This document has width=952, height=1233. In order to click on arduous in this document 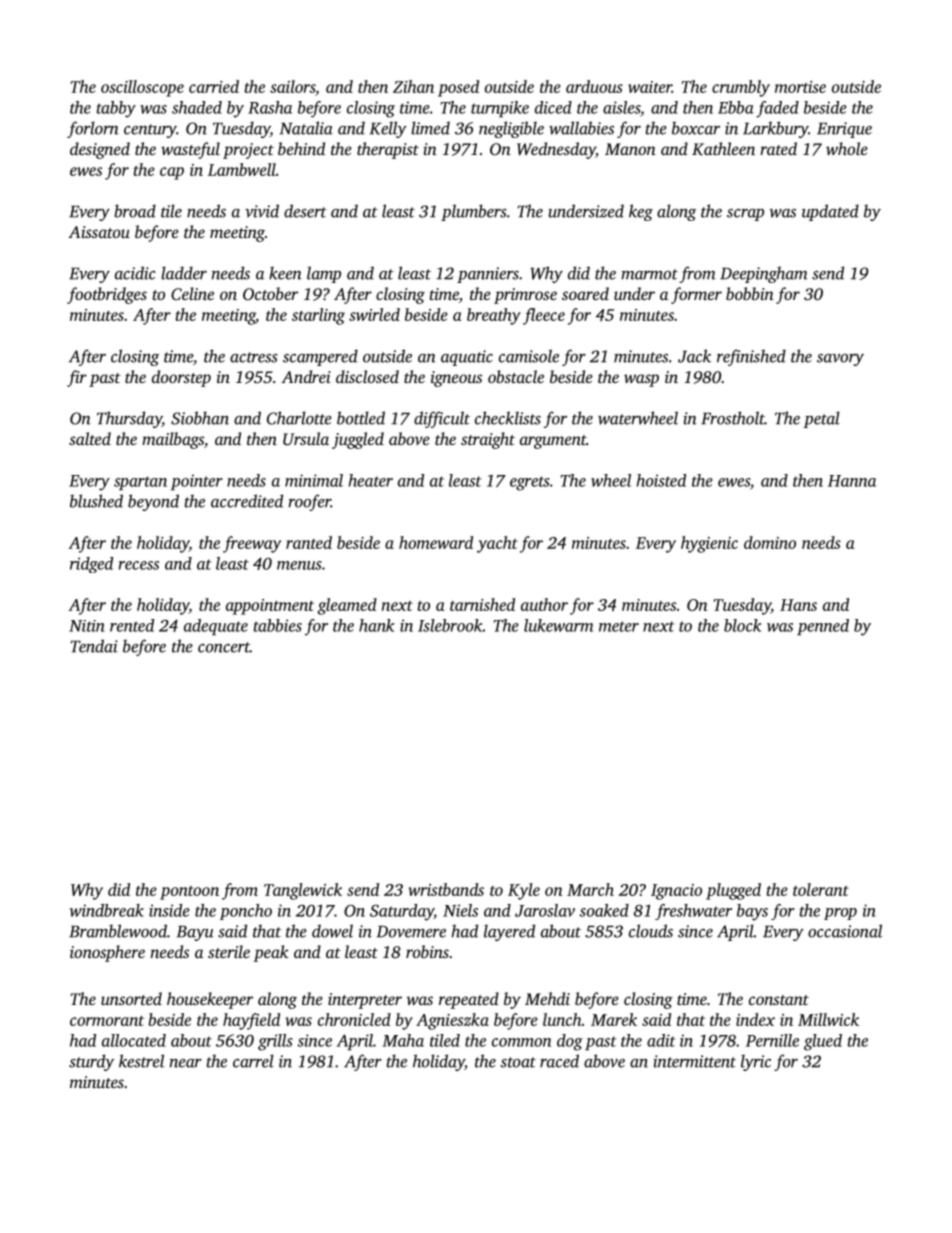, I will do `click(594, 86)`.
